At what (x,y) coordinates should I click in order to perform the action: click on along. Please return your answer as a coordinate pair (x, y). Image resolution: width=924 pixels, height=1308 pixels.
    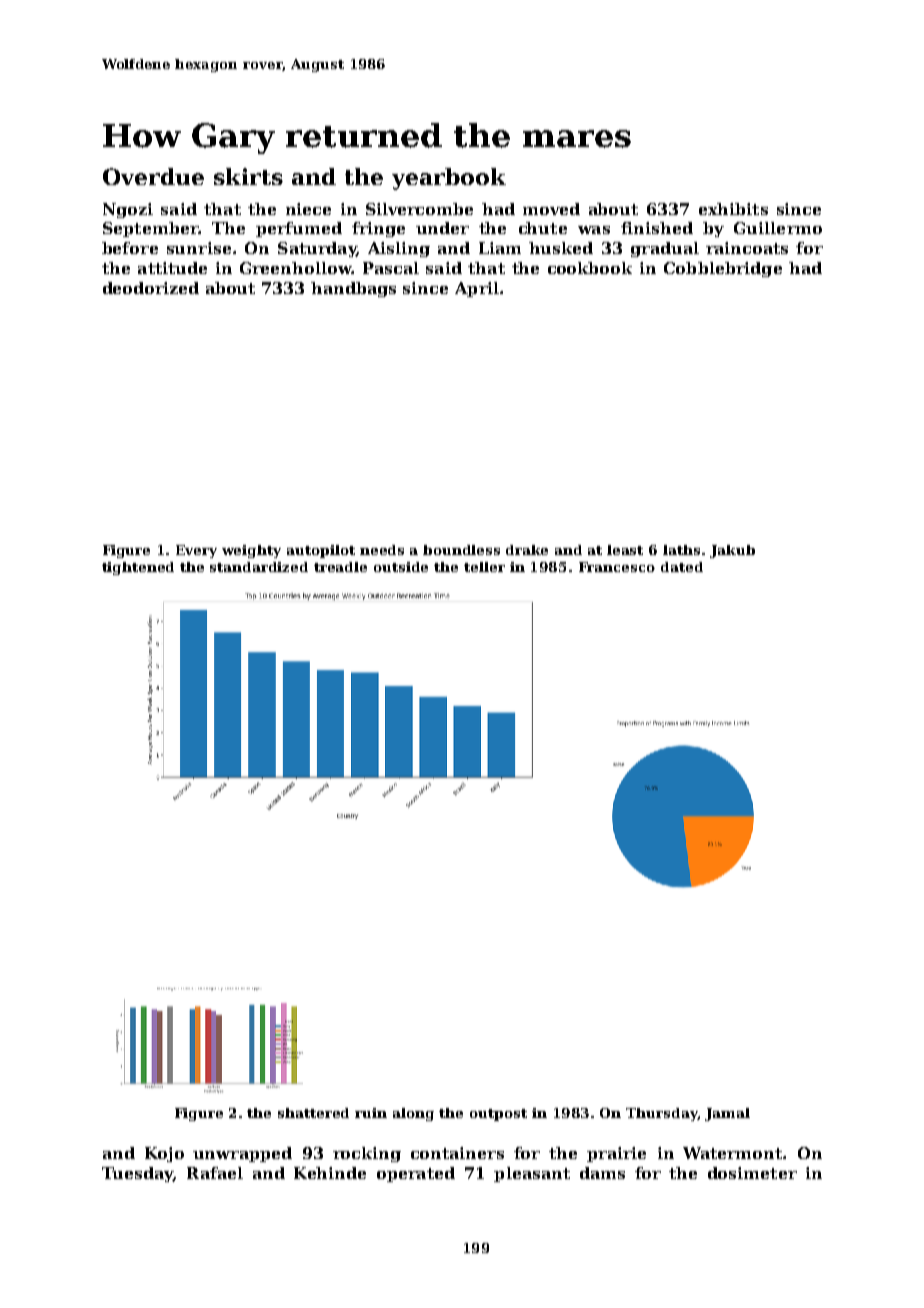
    Looking at the image, I should click on (413, 1114).
